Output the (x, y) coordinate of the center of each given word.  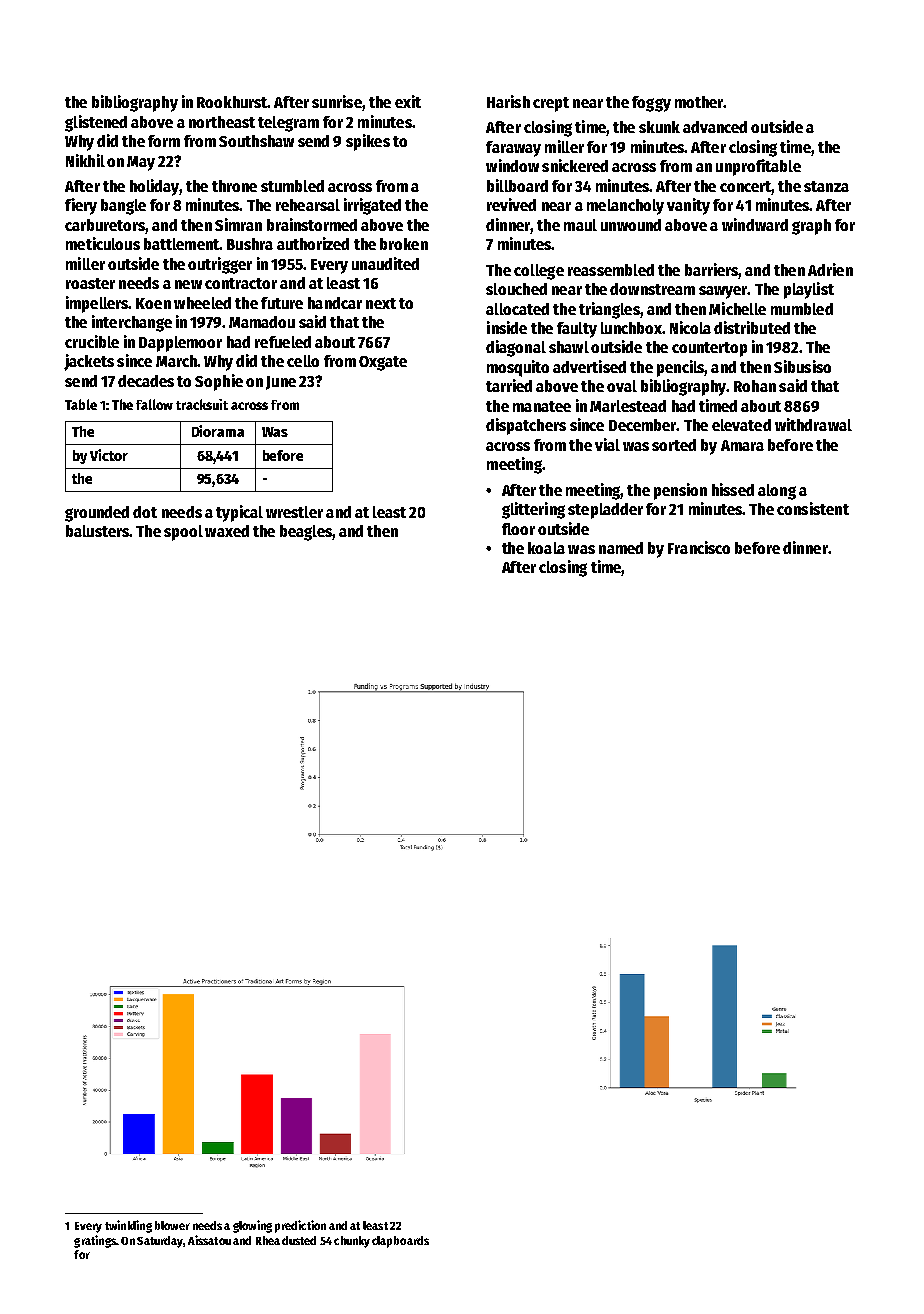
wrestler (294, 512)
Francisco (699, 547)
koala (546, 548)
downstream (652, 289)
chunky (352, 1242)
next (381, 303)
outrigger (220, 265)
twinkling (128, 1226)
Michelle (737, 308)
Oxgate (383, 363)
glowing (252, 1226)
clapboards (400, 1242)
